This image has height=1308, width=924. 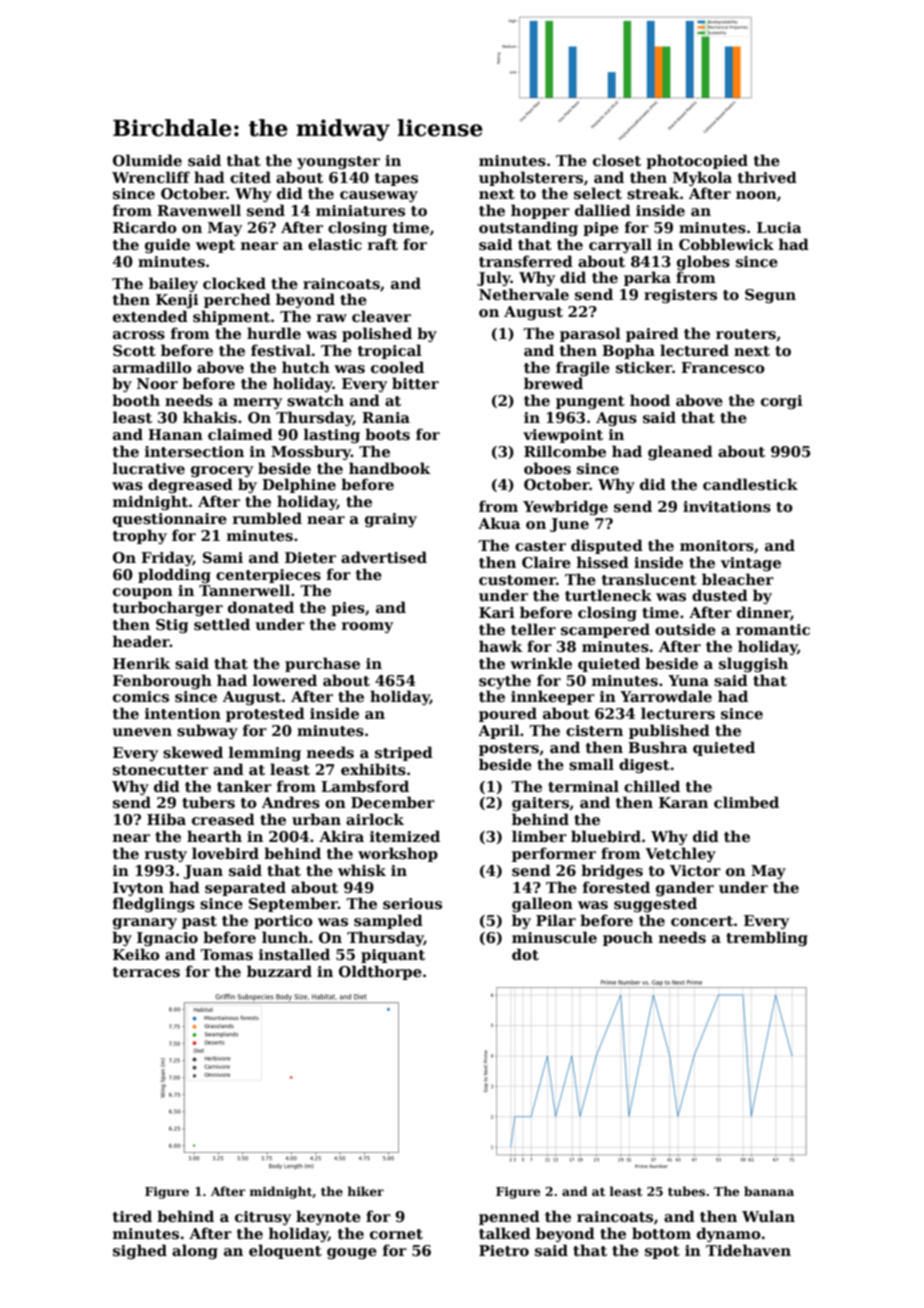 I want to click on sluggish, so click(x=753, y=664).
